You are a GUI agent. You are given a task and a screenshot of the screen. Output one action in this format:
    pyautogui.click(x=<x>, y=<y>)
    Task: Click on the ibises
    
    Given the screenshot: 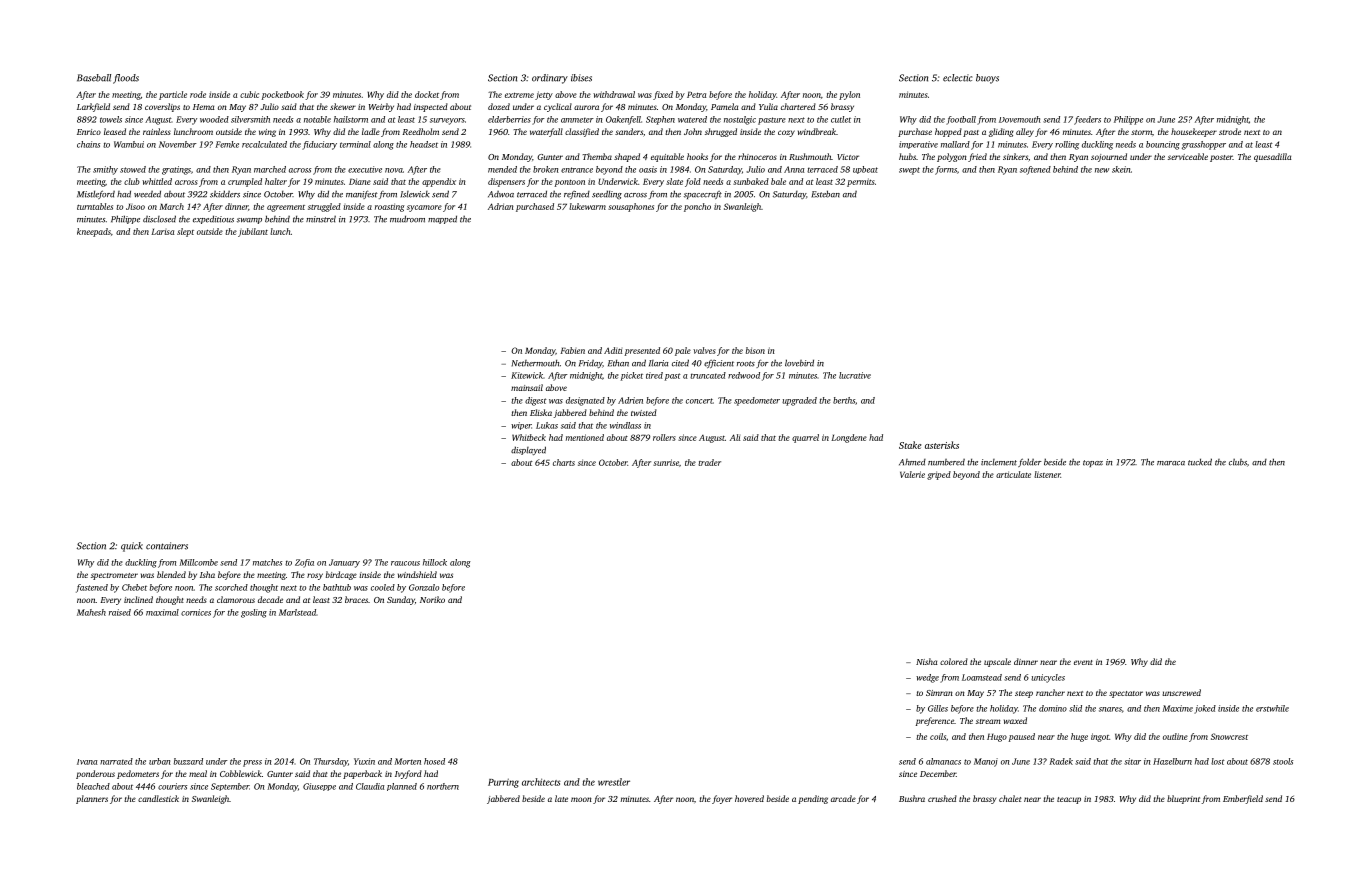 What is the action you would take?
    pyautogui.click(x=581, y=78)
